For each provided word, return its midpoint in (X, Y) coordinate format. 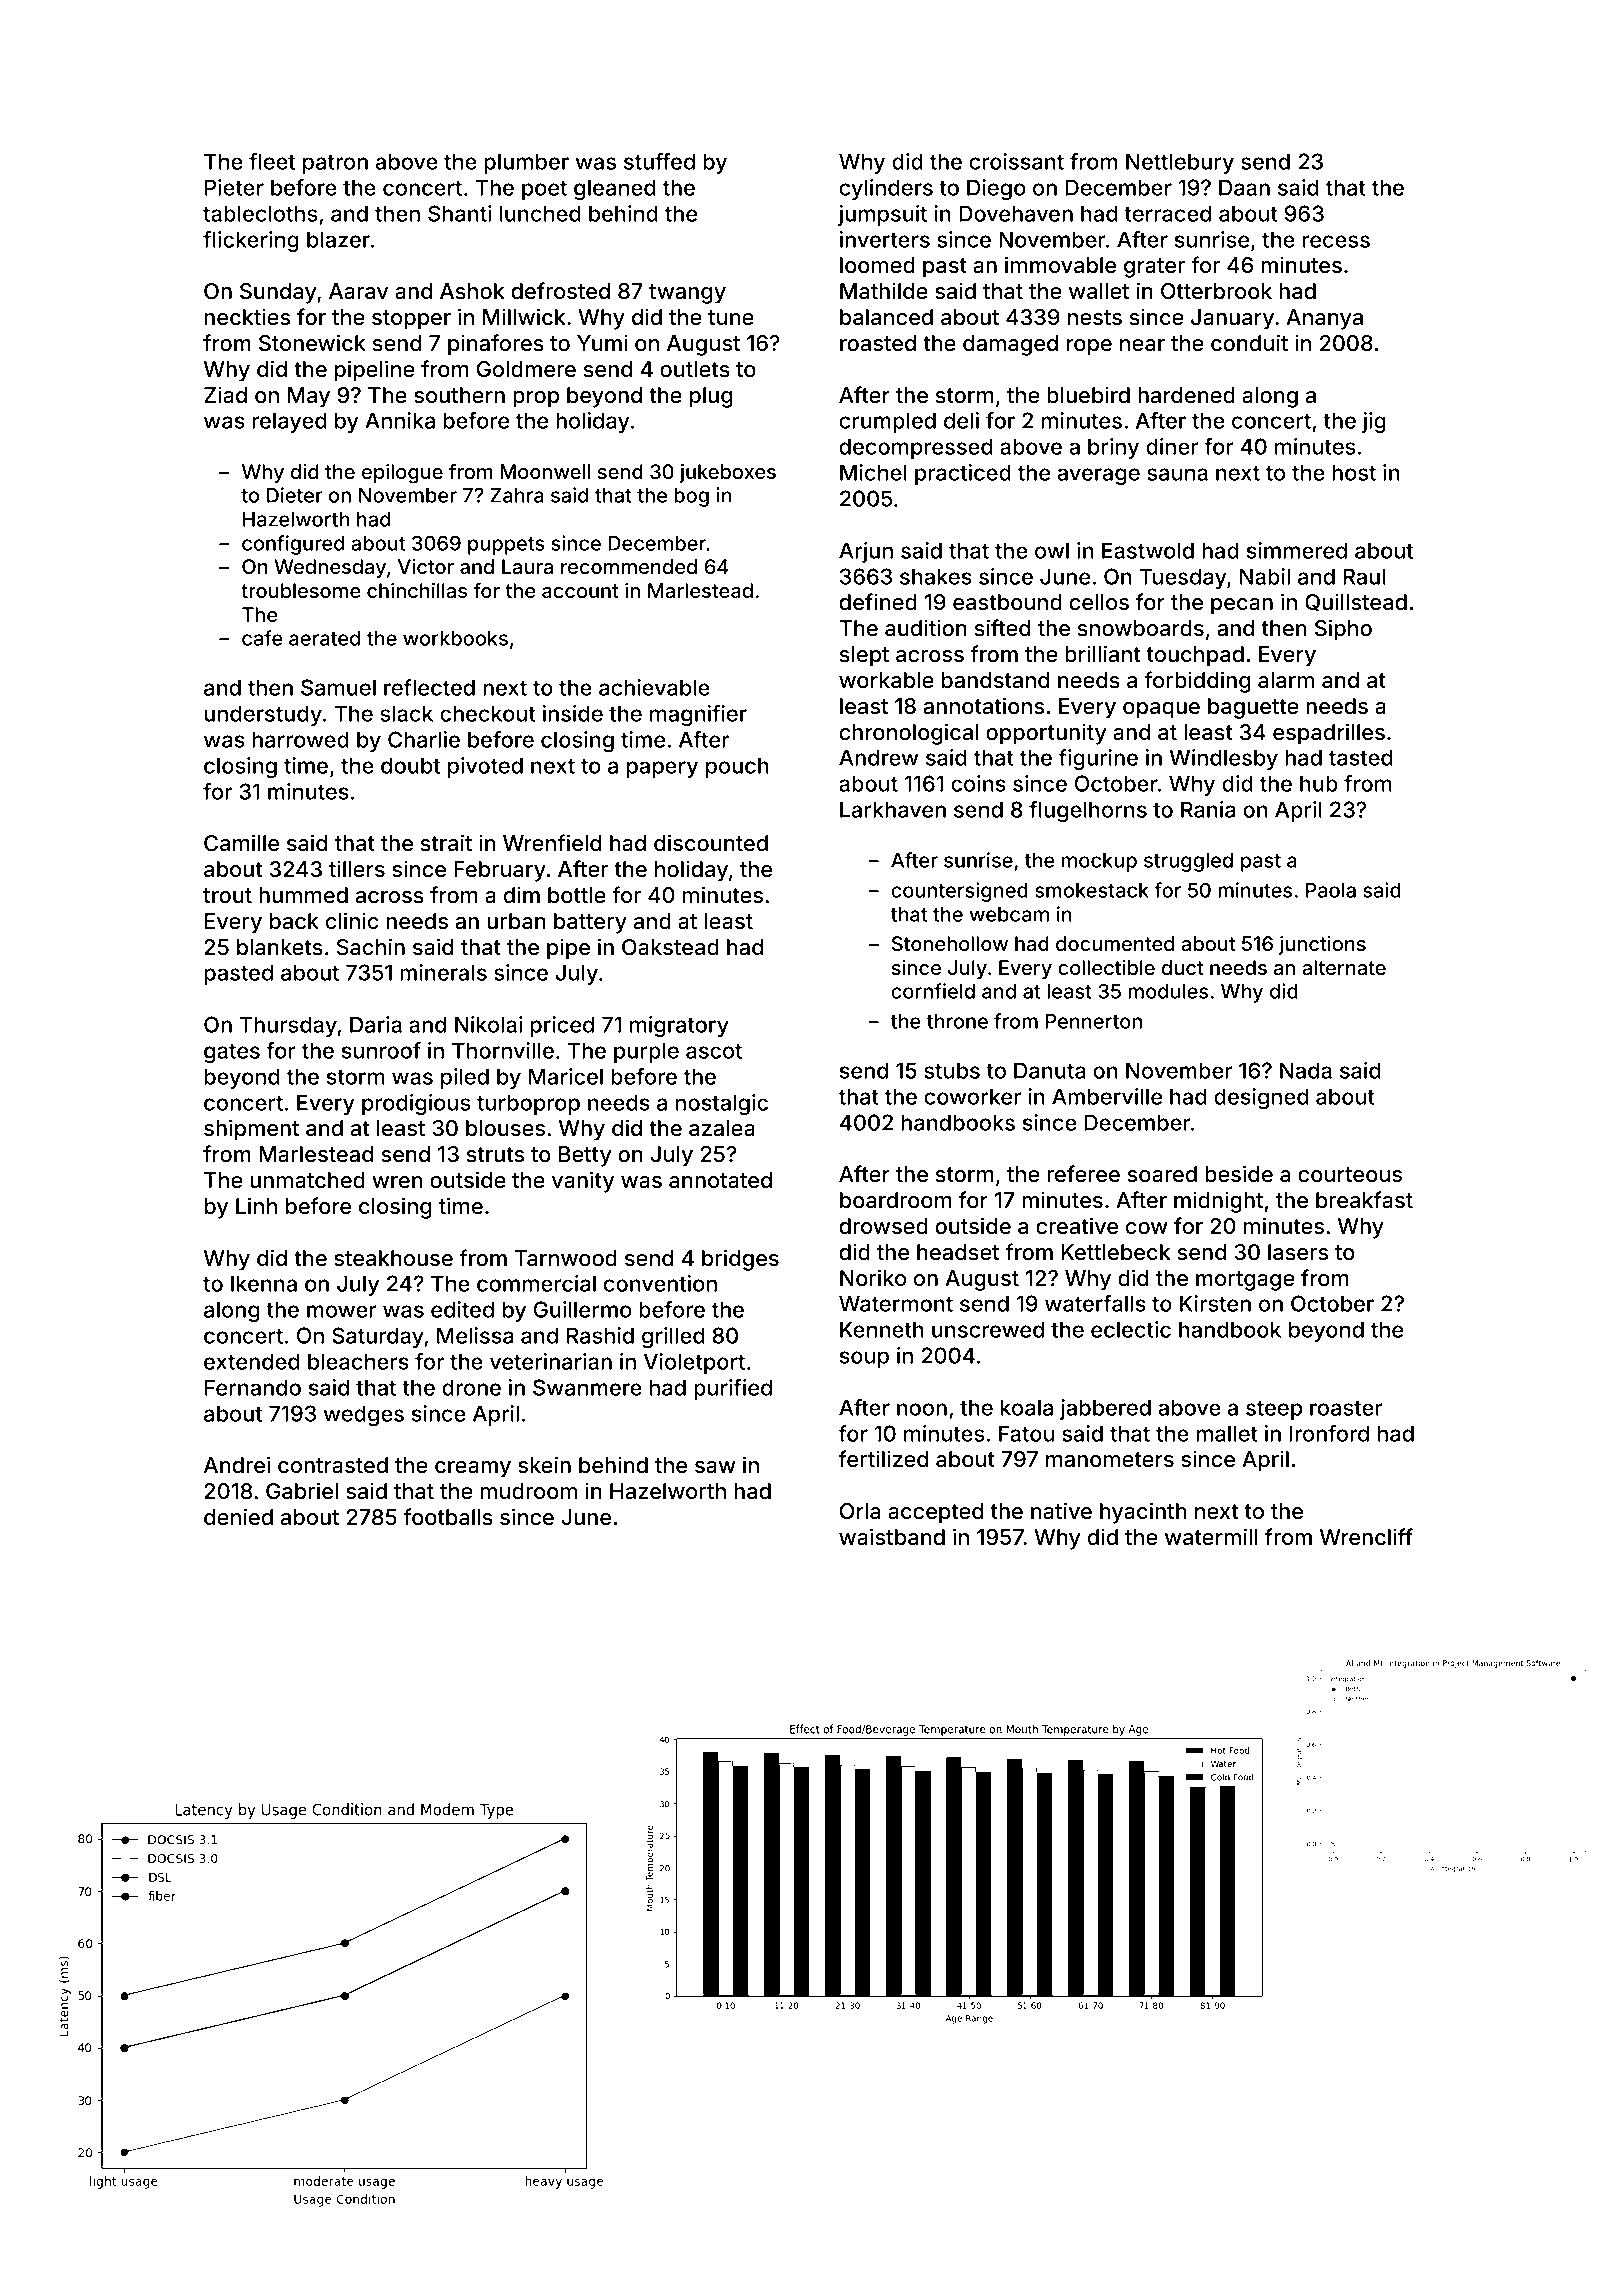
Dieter (295, 495)
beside (1239, 1174)
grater (1154, 268)
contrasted (333, 1465)
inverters (885, 239)
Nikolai (488, 1024)
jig (1374, 422)
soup (864, 1359)
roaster (1346, 1408)
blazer (338, 239)
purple (646, 1052)
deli (961, 420)
